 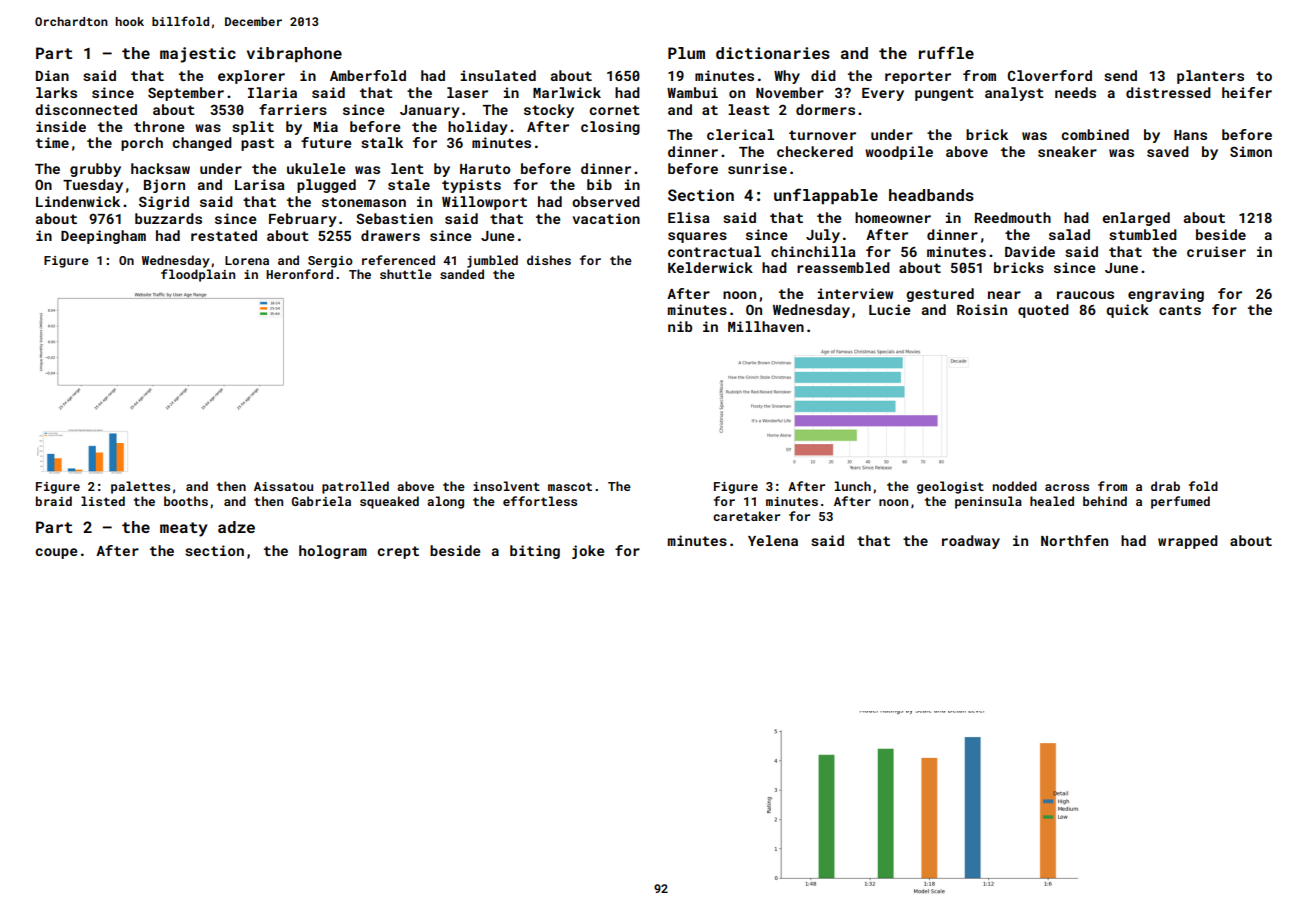 I want to click on nib, so click(x=680, y=326).
